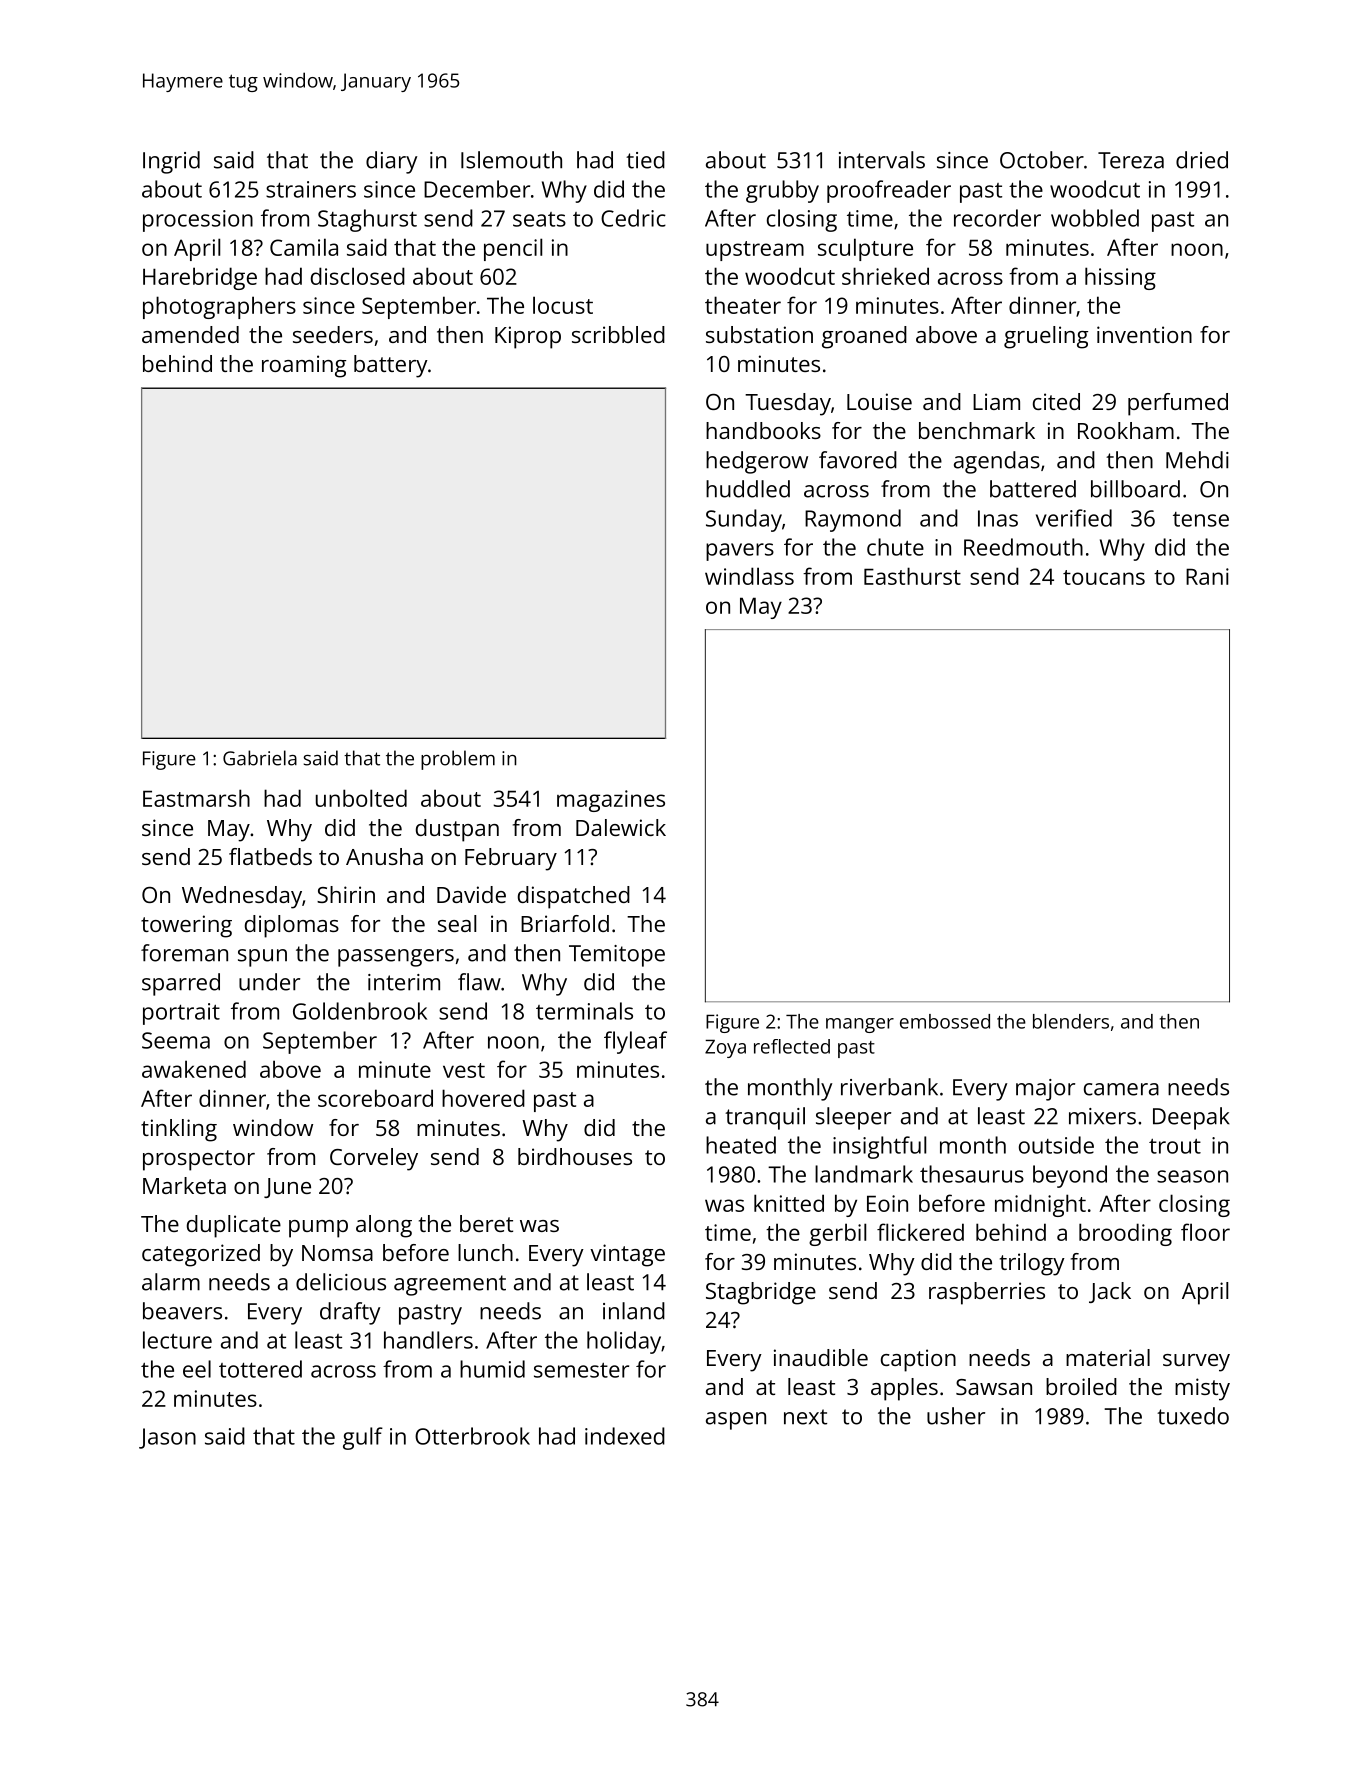 The height and width of the image is (1774, 1371). I want to click on camera, so click(1121, 1089).
